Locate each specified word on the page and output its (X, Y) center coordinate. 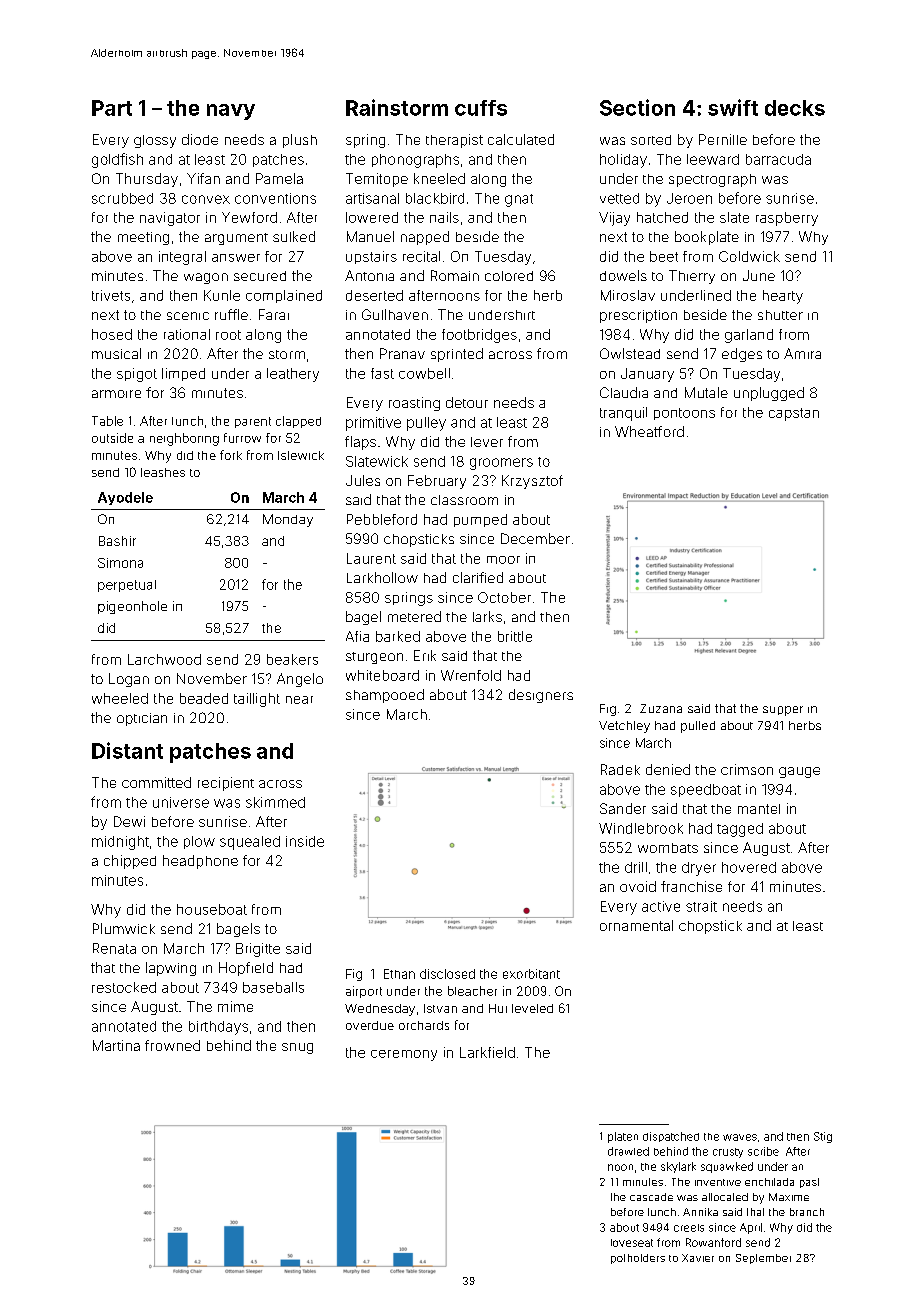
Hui (498, 1008)
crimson (747, 769)
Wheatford (649, 431)
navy (231, 112)
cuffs (481, 108)
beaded (204, 698)
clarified (478, 577)
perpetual (127, 586)
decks (795, 108)
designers (541, 696)
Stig (823, 1137)
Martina (116, 1045)
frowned (172, 1045)
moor (503, 560)
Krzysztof (532, 482)
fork (231, 455)
